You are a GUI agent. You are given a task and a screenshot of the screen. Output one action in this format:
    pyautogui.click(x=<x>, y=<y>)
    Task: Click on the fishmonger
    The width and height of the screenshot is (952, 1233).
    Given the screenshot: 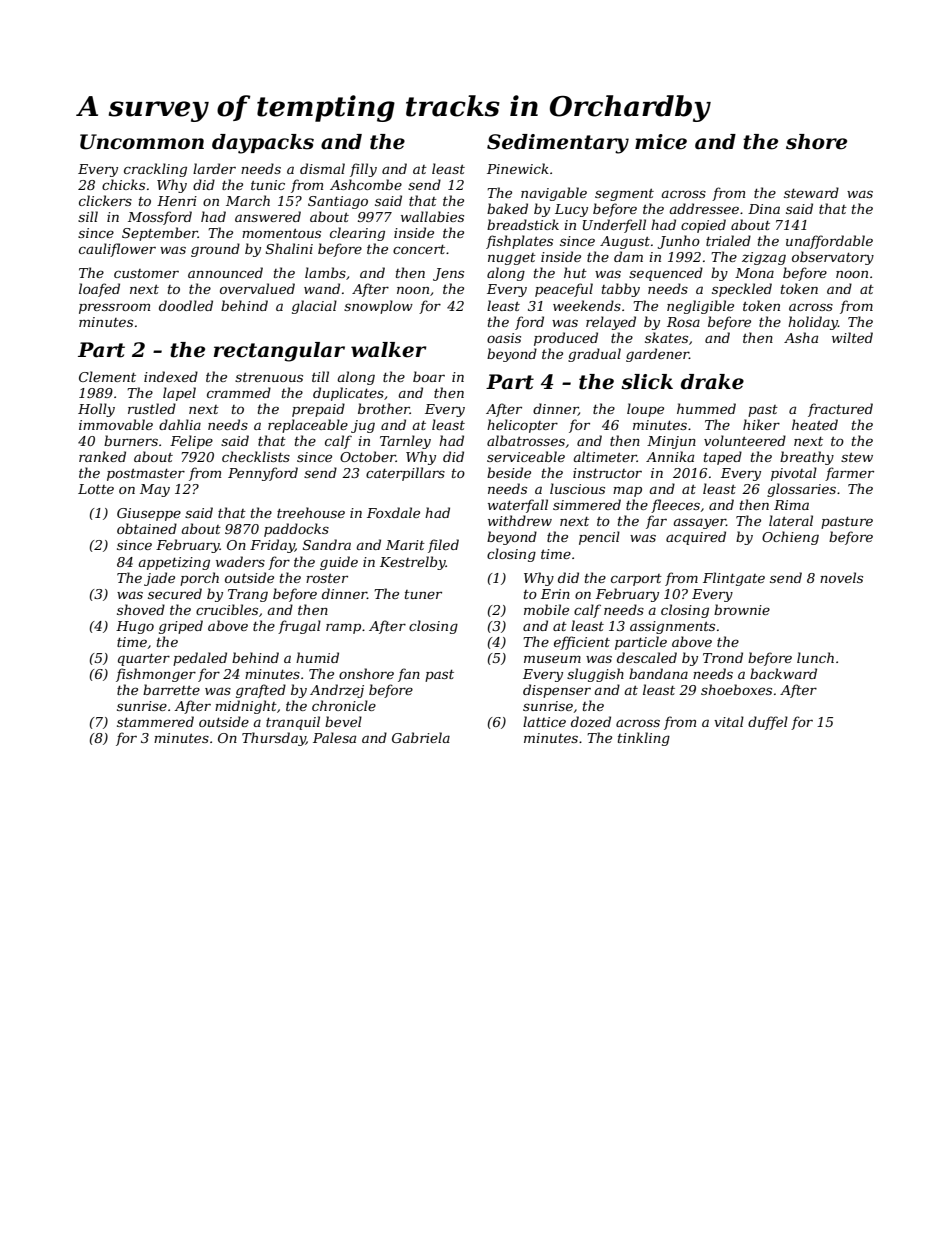 What is the action you would take?
    pyautogui.click(x=156, y=675)
